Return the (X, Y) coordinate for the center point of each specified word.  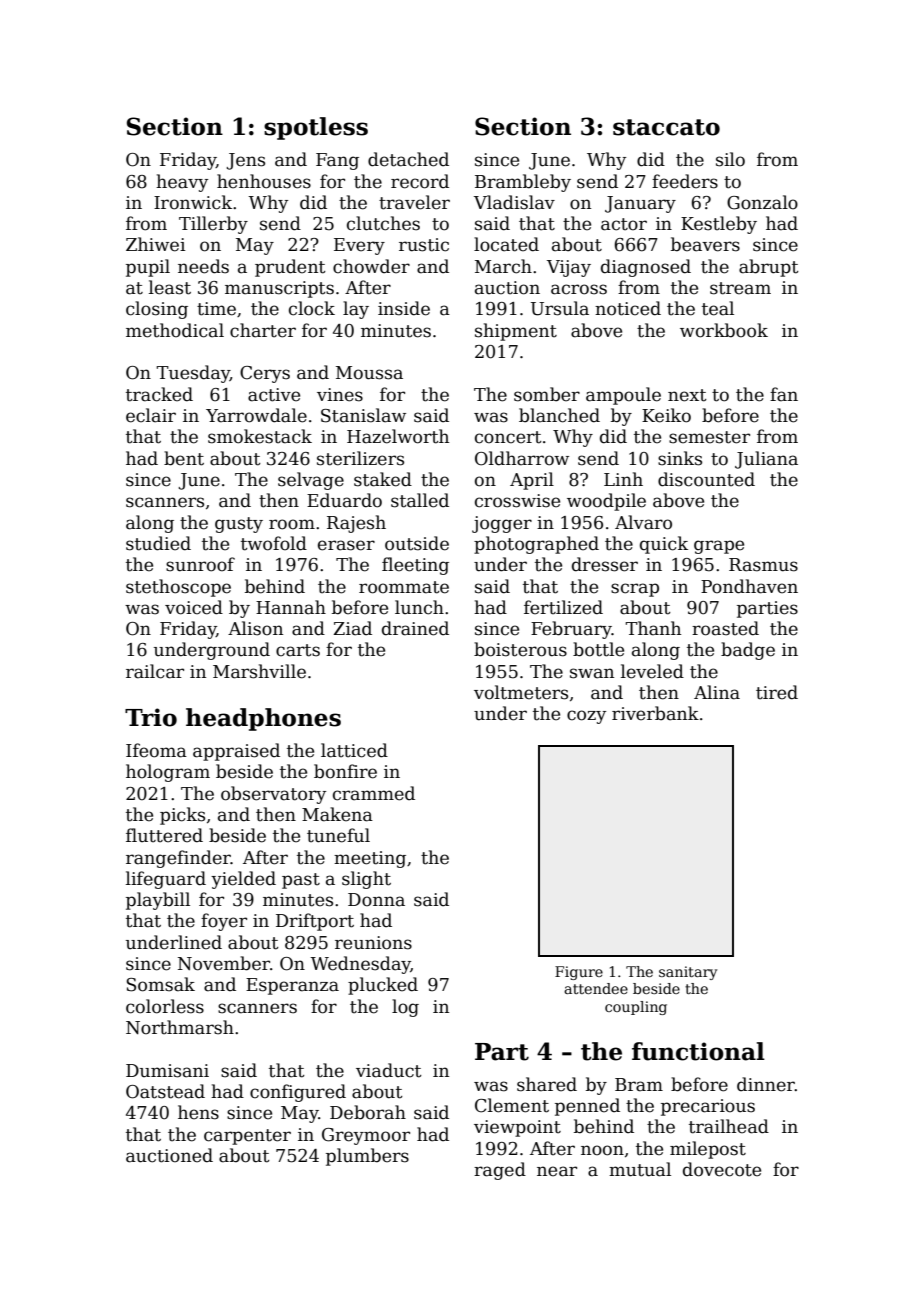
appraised (236, 752)
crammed (374, 793)
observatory (273, 795)
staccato (666, 127)
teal (718, 308)
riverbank (655, 713)
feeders (685, 181)
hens (198, 1112)
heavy (182, 183)
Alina (717, 692)
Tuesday (193, 374)
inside (404, 308)
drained (415, 628)
